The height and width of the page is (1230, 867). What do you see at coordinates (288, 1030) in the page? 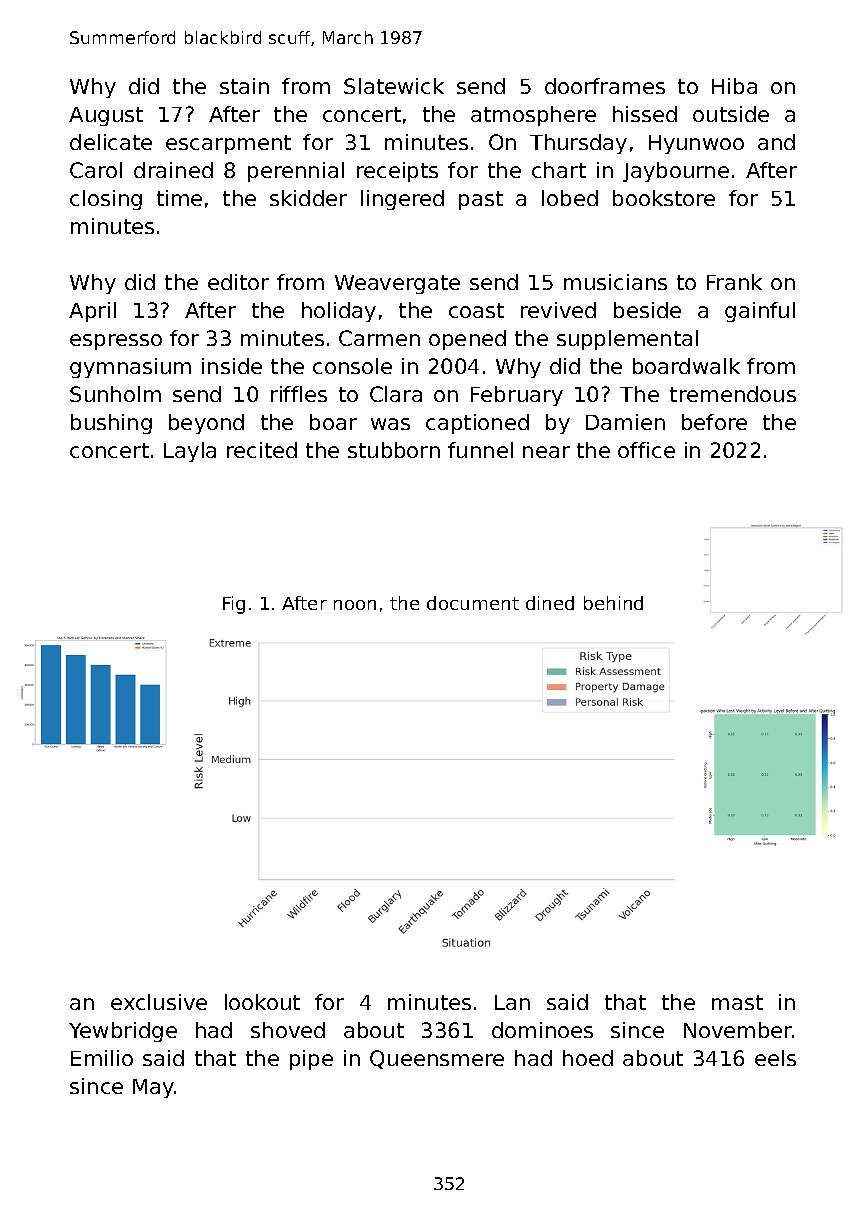
I see `shoved` at bounding box center [288, 1030].
